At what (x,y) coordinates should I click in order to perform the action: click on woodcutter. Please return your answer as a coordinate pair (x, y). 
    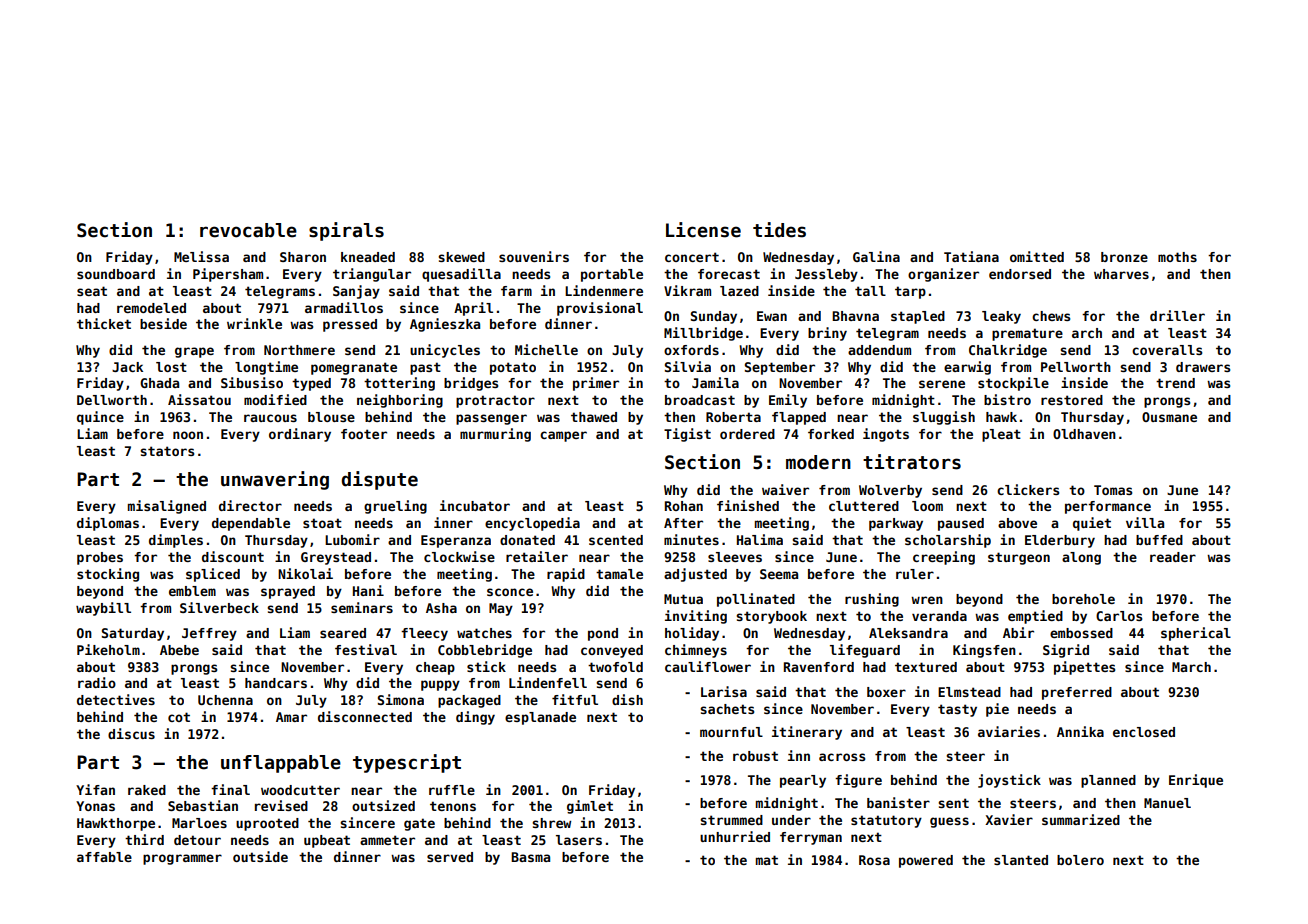
    Looking at the image, I should click on (300, 790).
